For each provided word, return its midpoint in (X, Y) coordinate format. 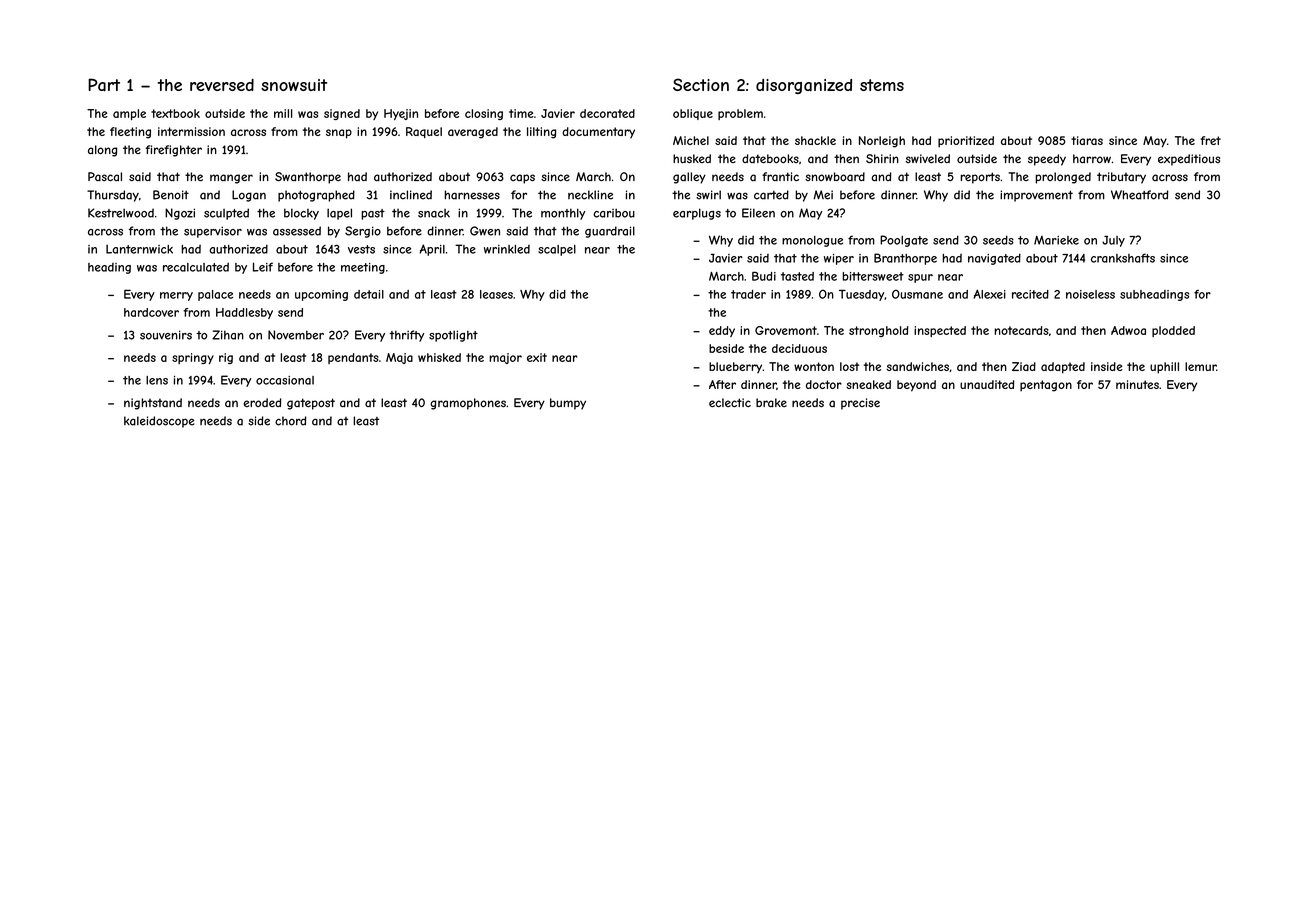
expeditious (1189, 160)
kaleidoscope (159, 422)
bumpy (568, 404)
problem (740, 114)
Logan (249, 196)
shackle (815, 140)
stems (882, 85)
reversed (222, 85)
